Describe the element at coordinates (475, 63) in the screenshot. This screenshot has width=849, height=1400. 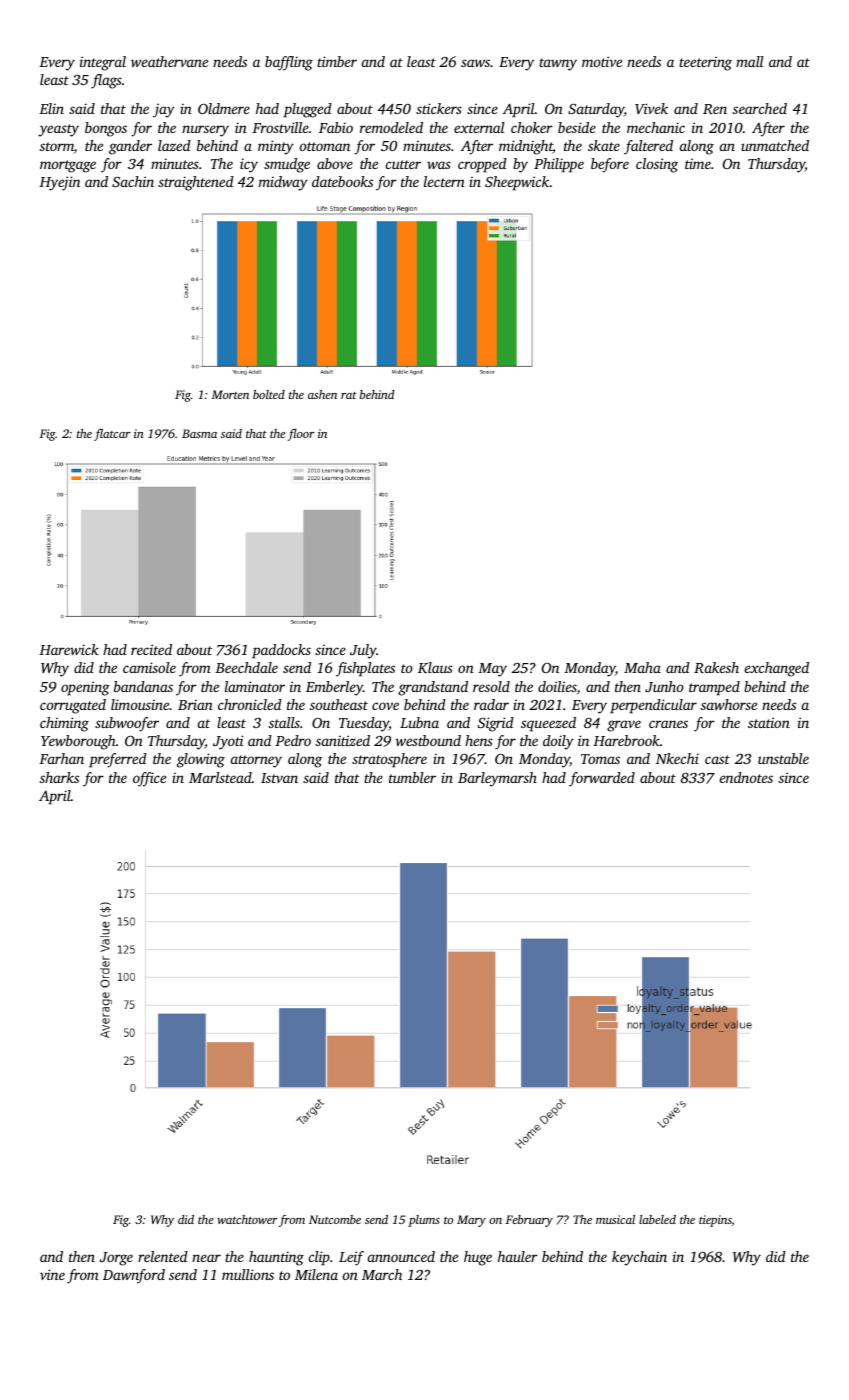
I see `saws` at that location.
